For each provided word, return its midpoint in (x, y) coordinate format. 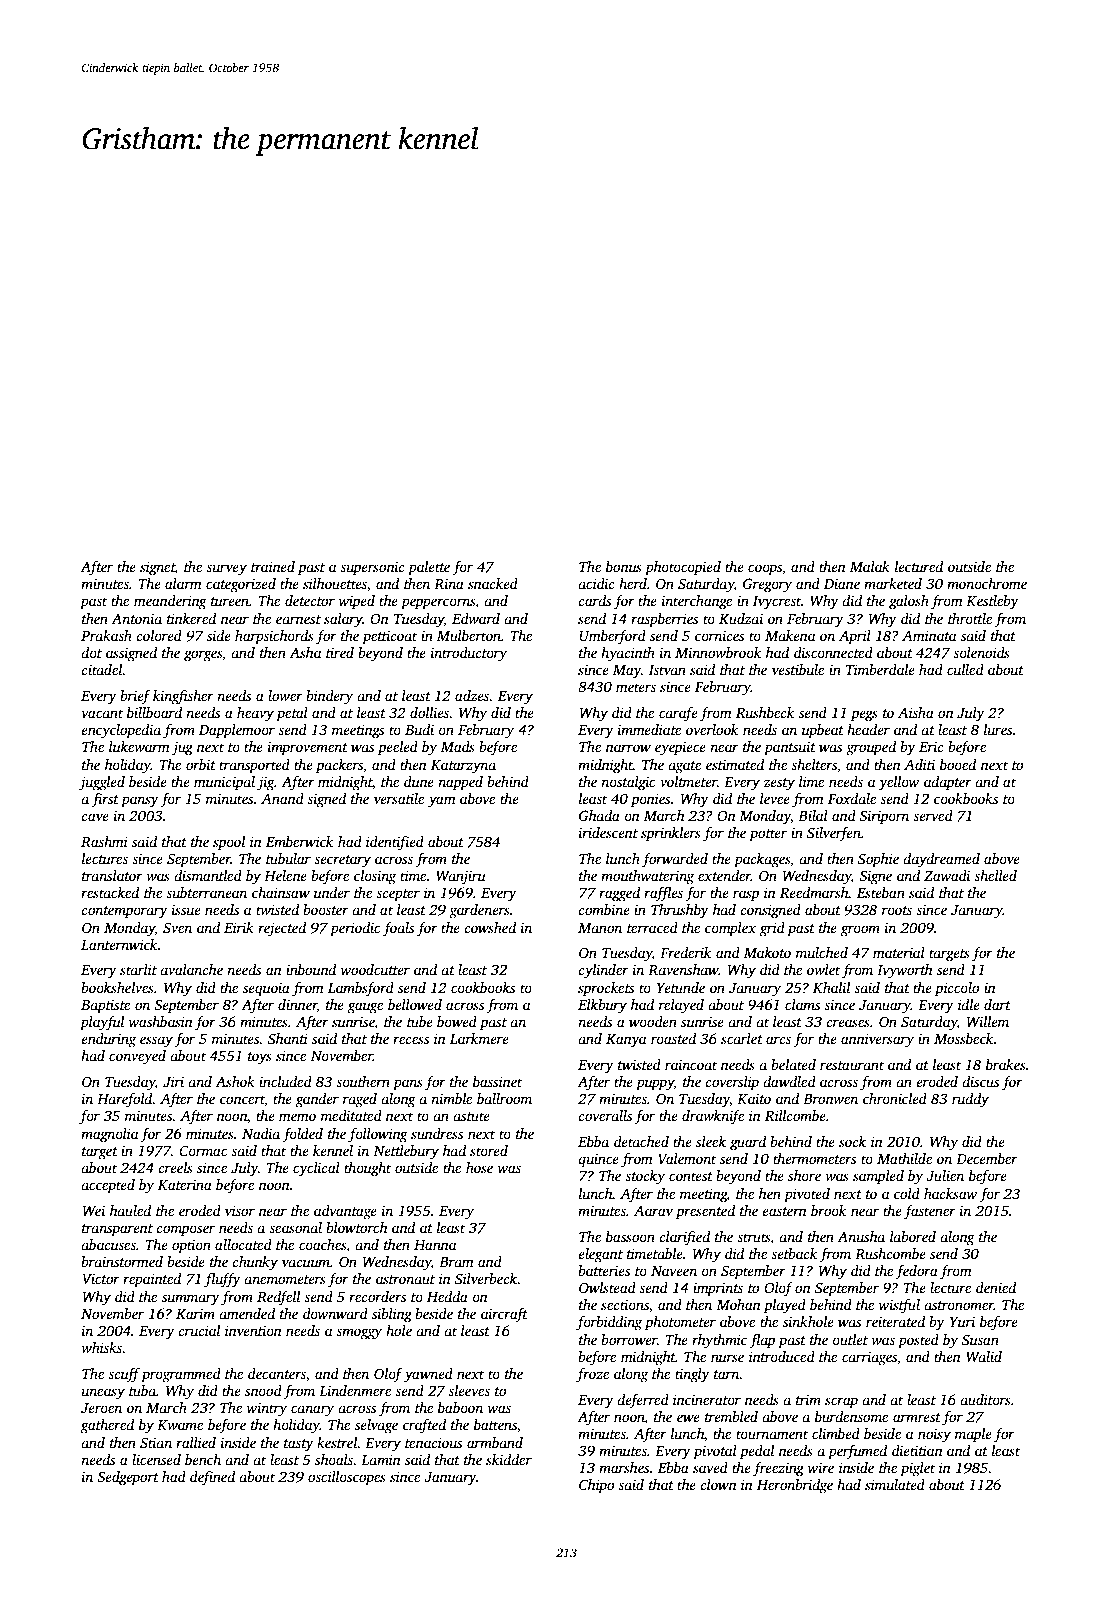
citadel (102, 669)
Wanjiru (461, 877)
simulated (895, 1484)
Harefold (125, 1100)
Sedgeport (128, 1478)
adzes (472, 695)
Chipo (596, 1486)
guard (748, 1143)
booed (958, 764)
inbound (311, 969)
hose (479, 1167)
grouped (871, 748)
